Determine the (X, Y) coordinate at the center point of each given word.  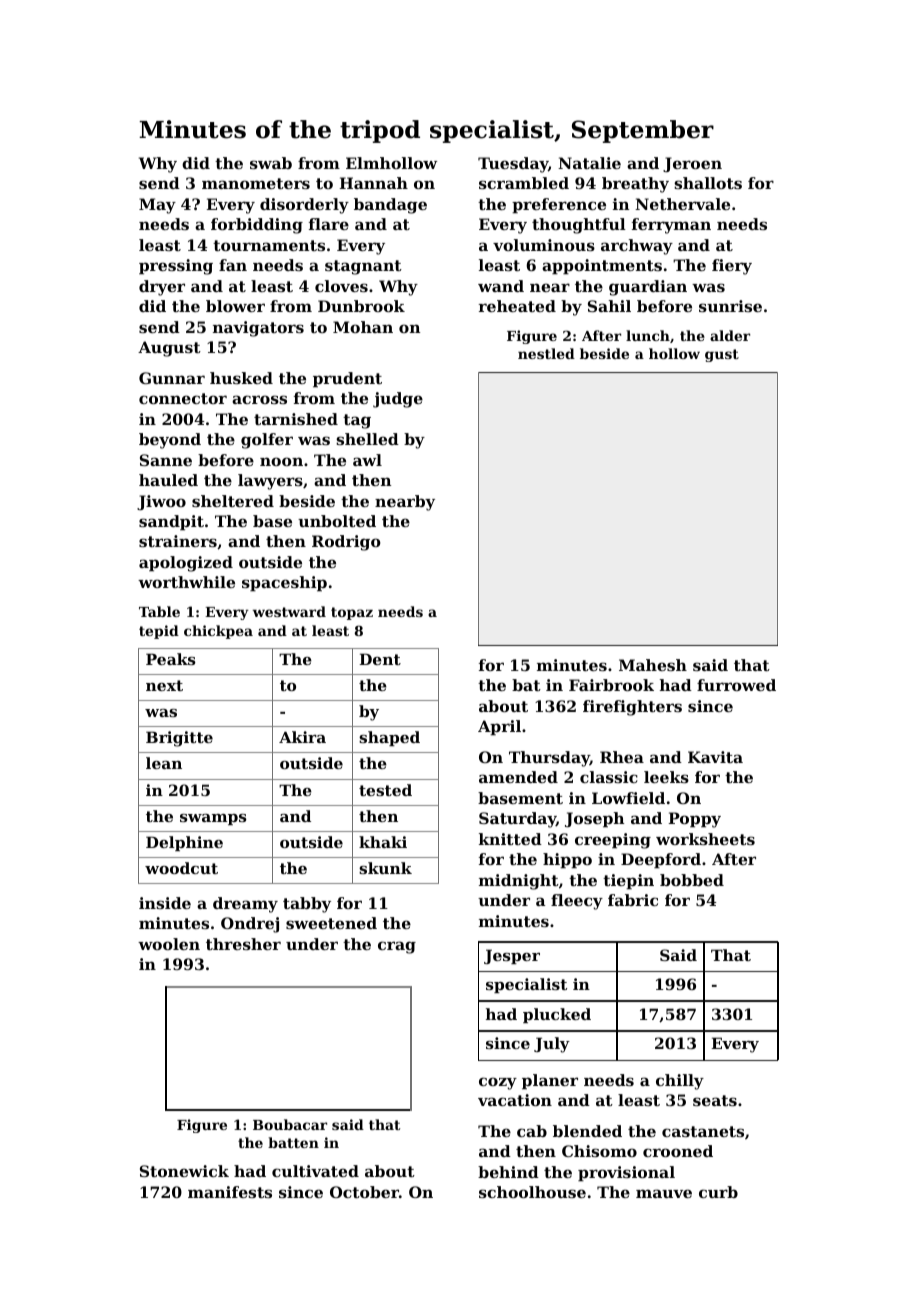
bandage (390, 206)
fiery (732, 267)
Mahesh (653, 665)
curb (718, 1192)
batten (293, 1142)
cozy (498, 1083)
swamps (213, 819)
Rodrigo (346, 543)
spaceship (284, 584)
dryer (162, 288)
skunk (385, 868)
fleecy (577, 902)
